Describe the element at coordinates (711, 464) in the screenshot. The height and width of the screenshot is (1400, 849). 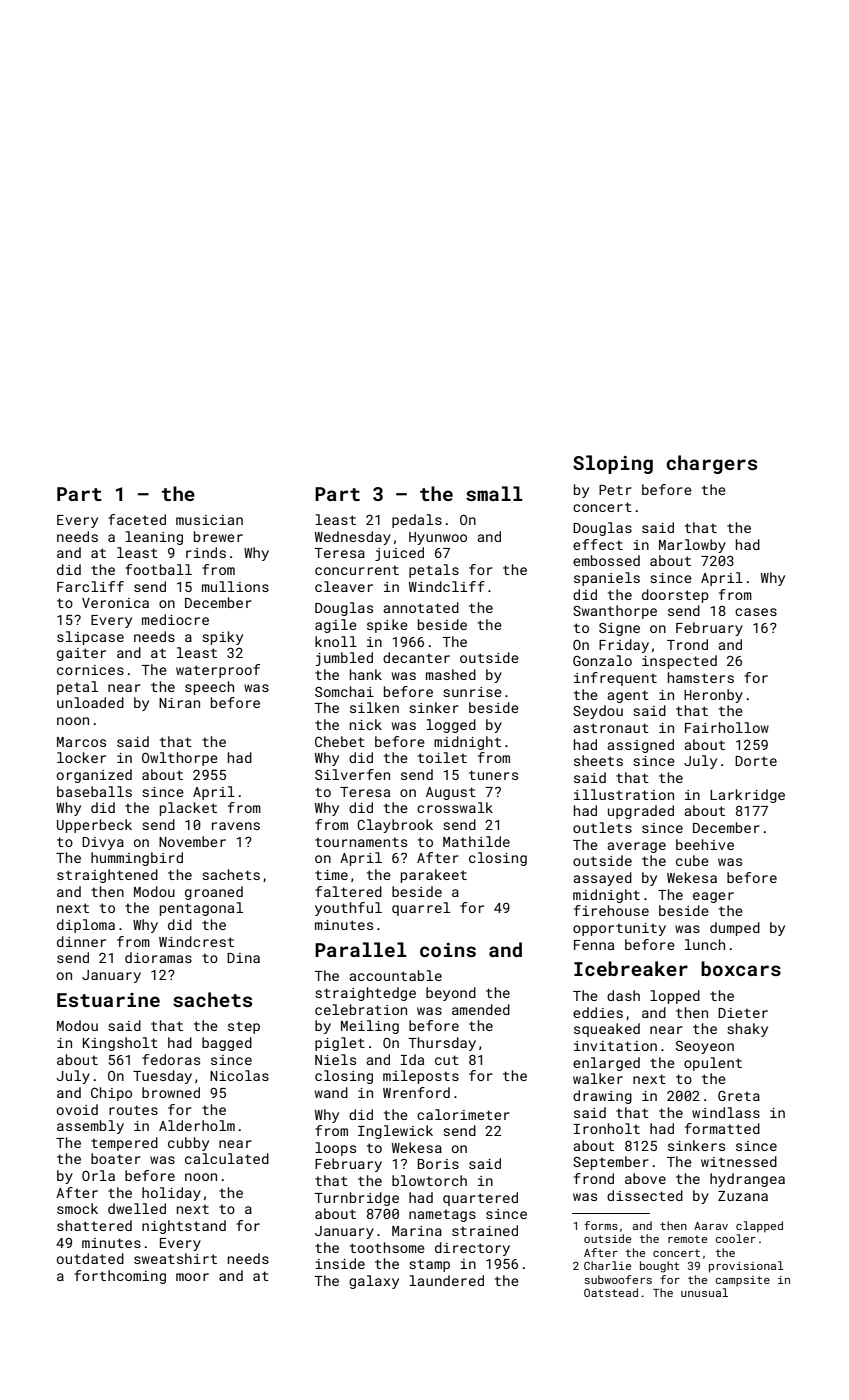
I see `chargers` at that location.
